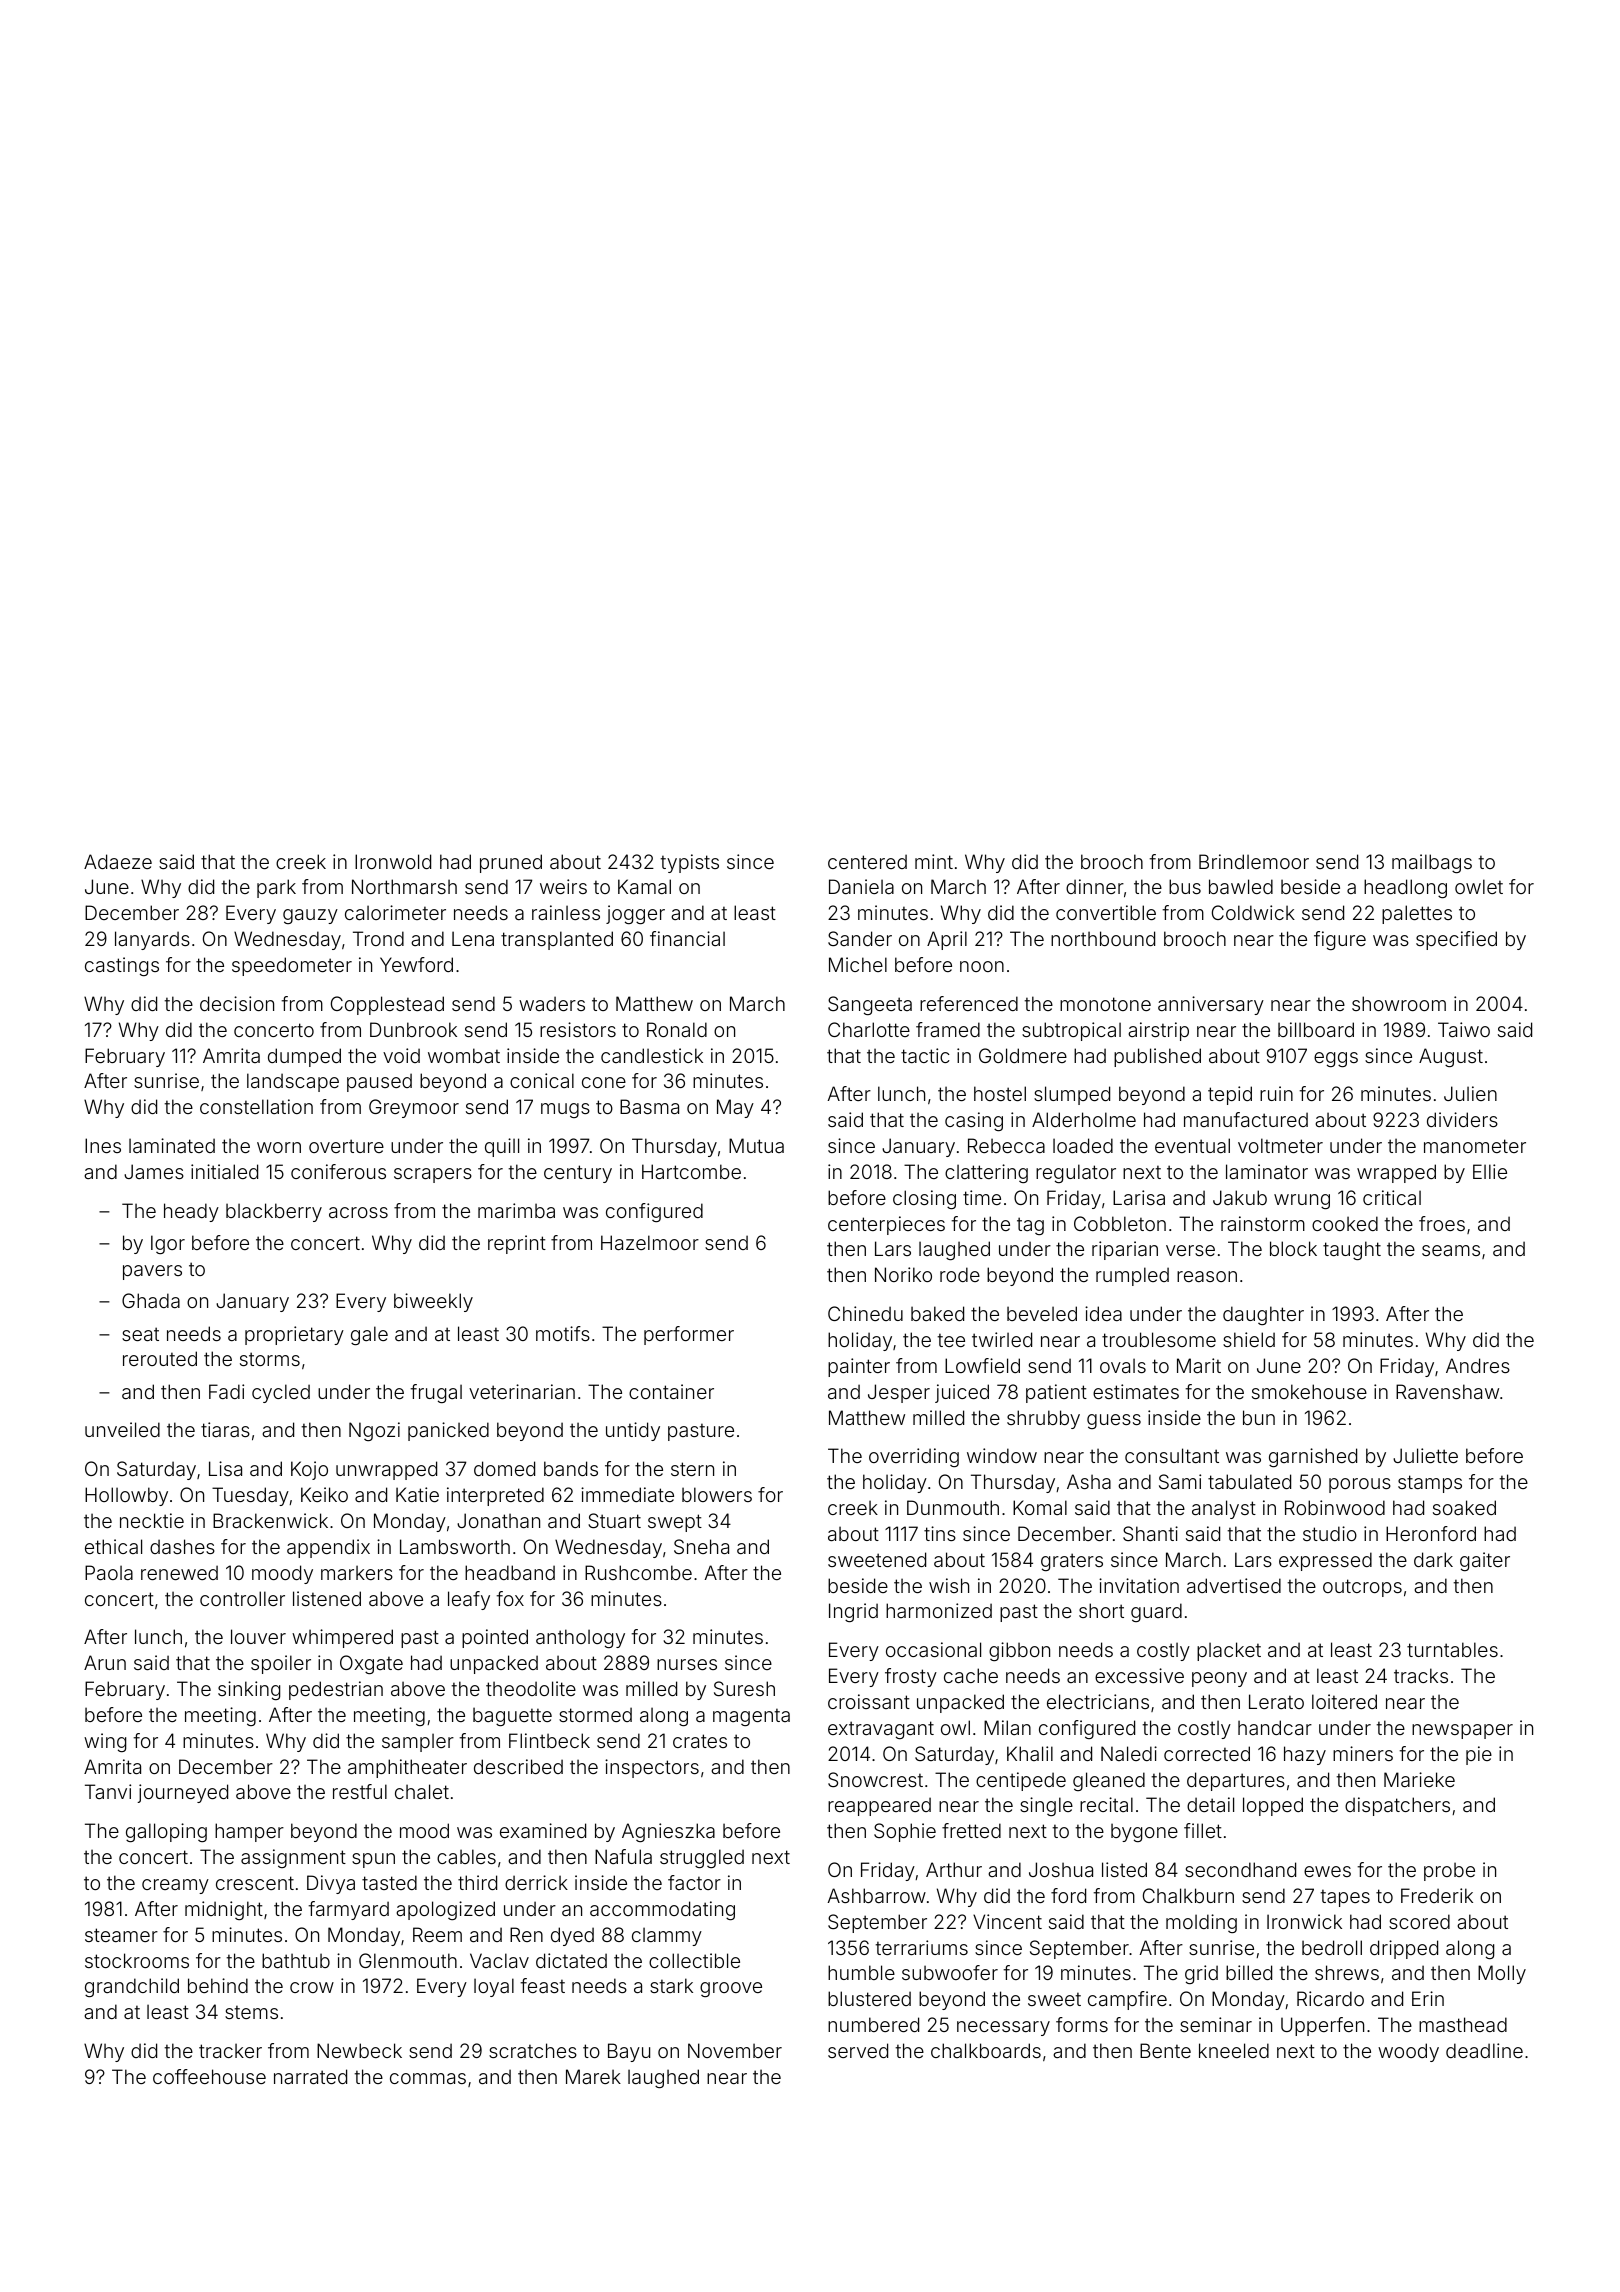 This screenshot has height=2292, width=1620. I want to click on appendix, so click(328, 1548).
